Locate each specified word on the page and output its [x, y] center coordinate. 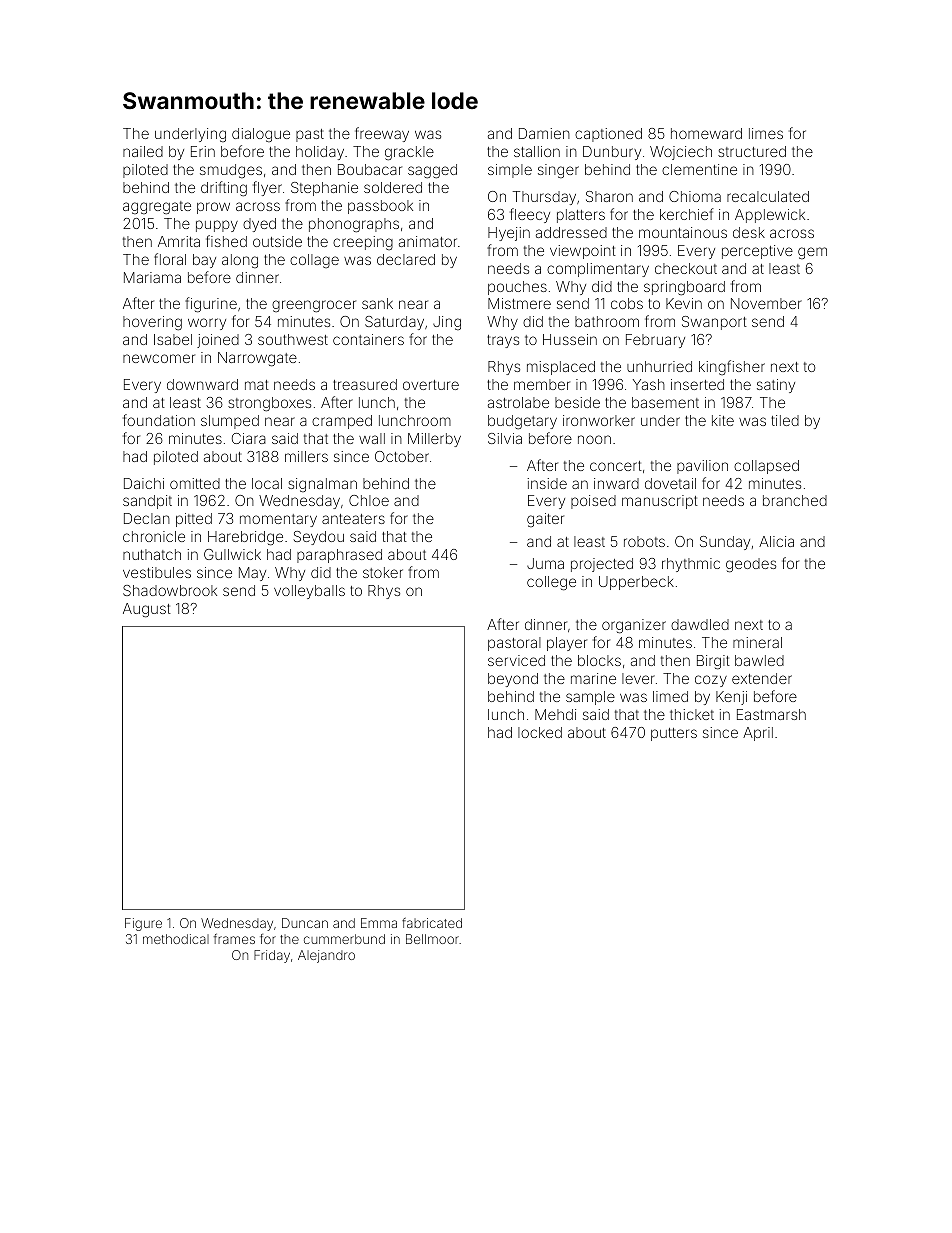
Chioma [695, 196]
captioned [608, 135]
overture [431, 385]
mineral [757, 642]
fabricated [432, 923]
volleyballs [309, 592]
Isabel [173, 339]
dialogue [261, 135]
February [655, 341]
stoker [383, 572]
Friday [272, 956]
